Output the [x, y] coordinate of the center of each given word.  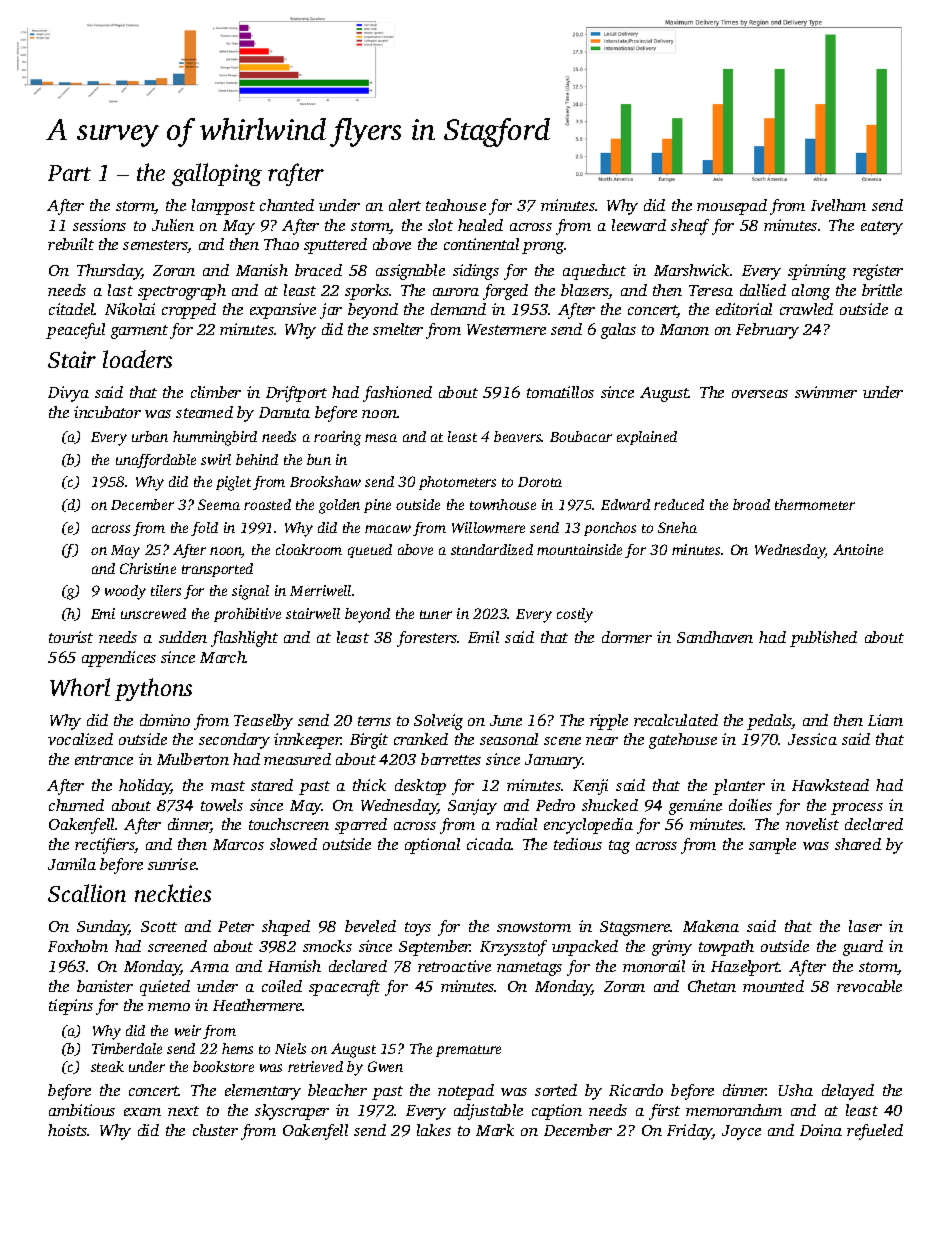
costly [575, 615]
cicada [489, 844]
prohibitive [247, 615]
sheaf [690, 227]
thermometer [815, 504]
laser [865, 926]
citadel [72, 309]
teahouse [456, 205]
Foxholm [78, 946]
